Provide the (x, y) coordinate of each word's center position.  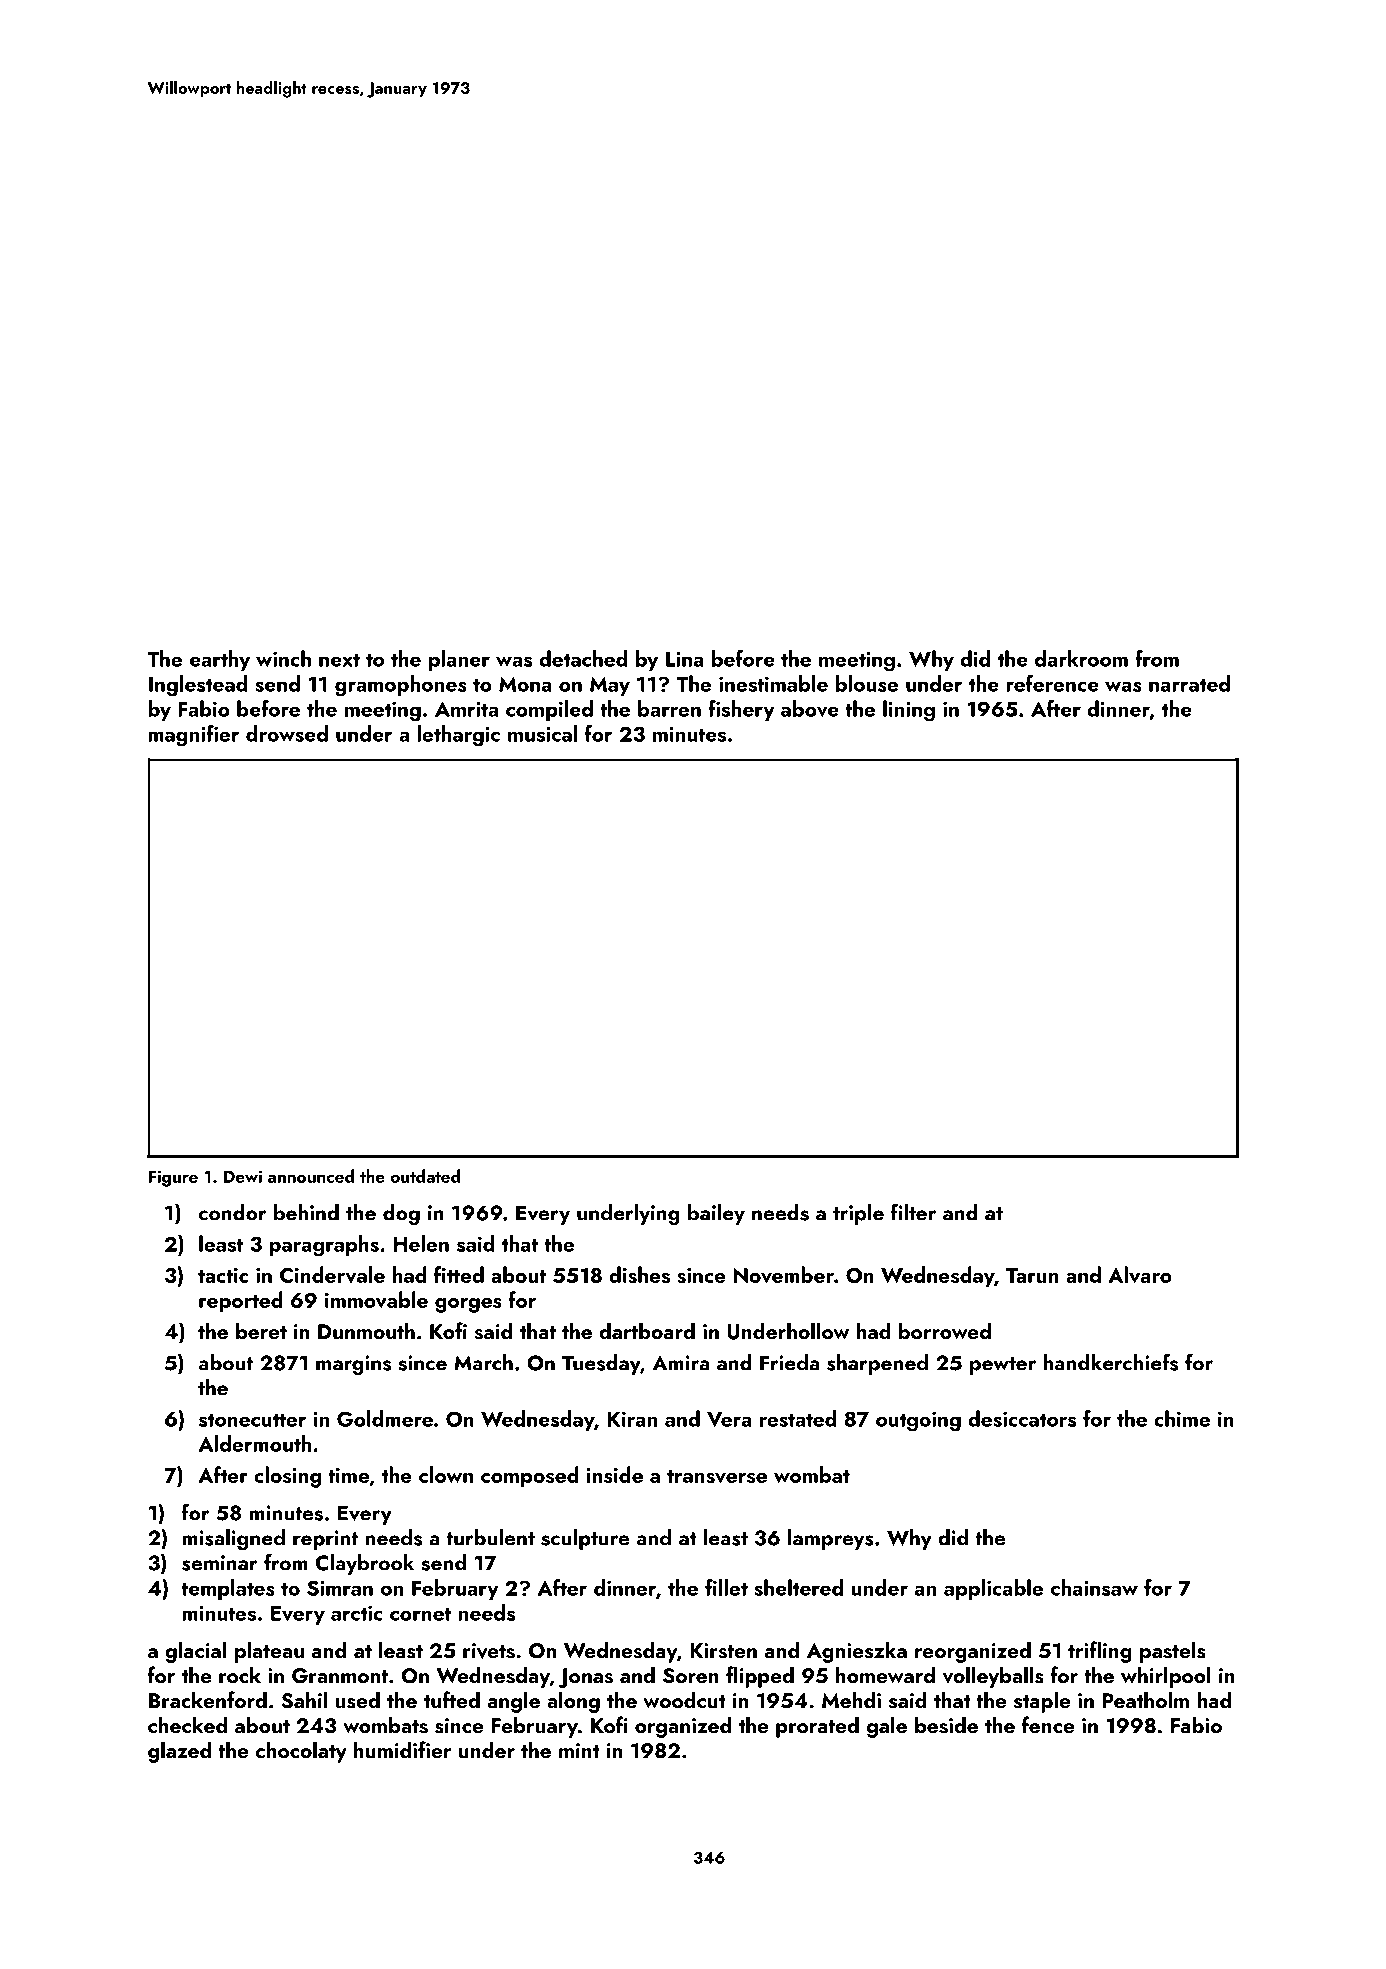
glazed (179, 1752)
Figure (173, 1178)
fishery (741, 710)
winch (283, 658)
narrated (1189, 683)
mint (579, 1750)
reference (1052, 683)
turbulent (490, 1537)
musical (542, 733)
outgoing (918, 1421)
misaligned (233, 1539)
